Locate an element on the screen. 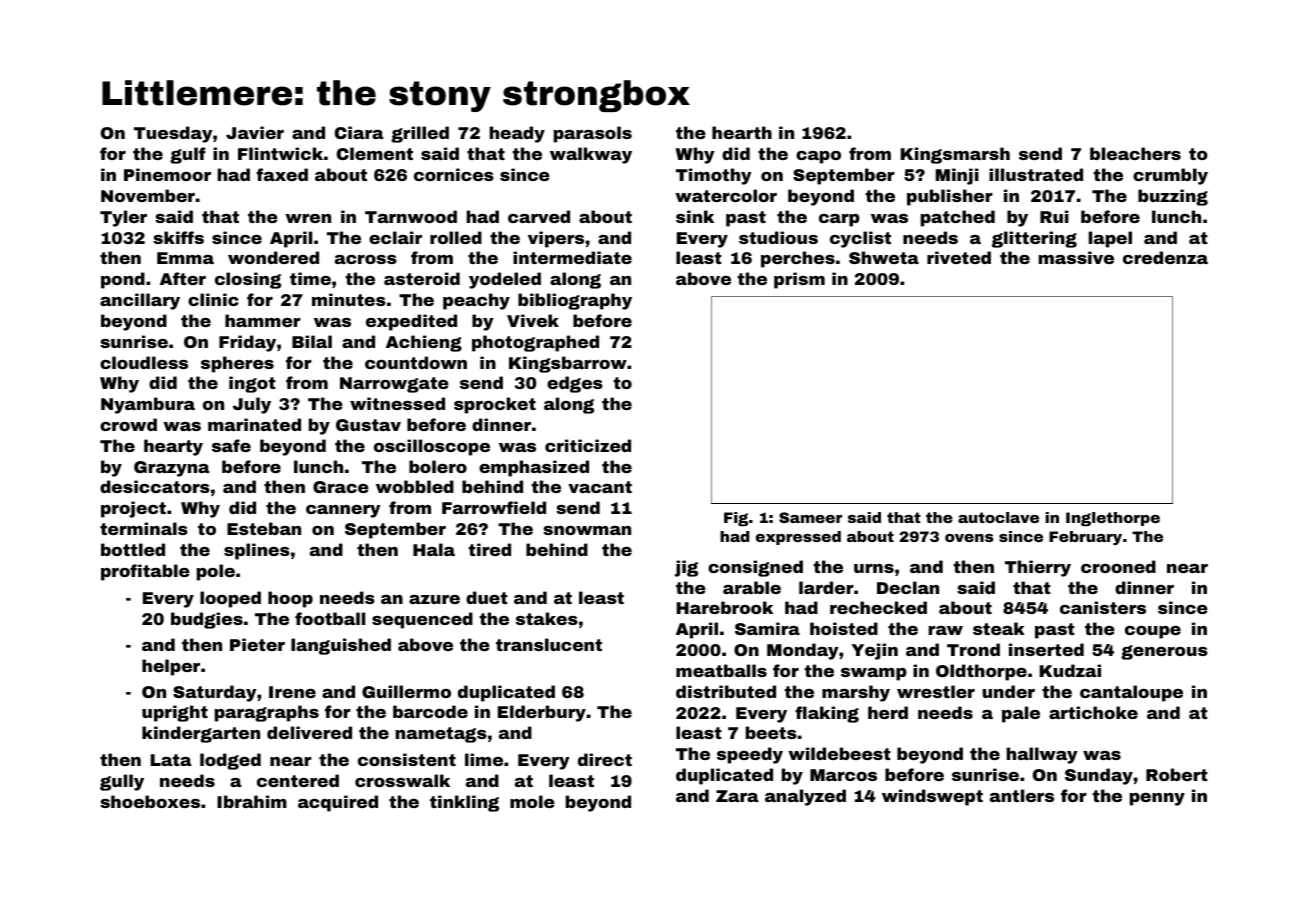  Zara is located at coordinates (737, 796).
